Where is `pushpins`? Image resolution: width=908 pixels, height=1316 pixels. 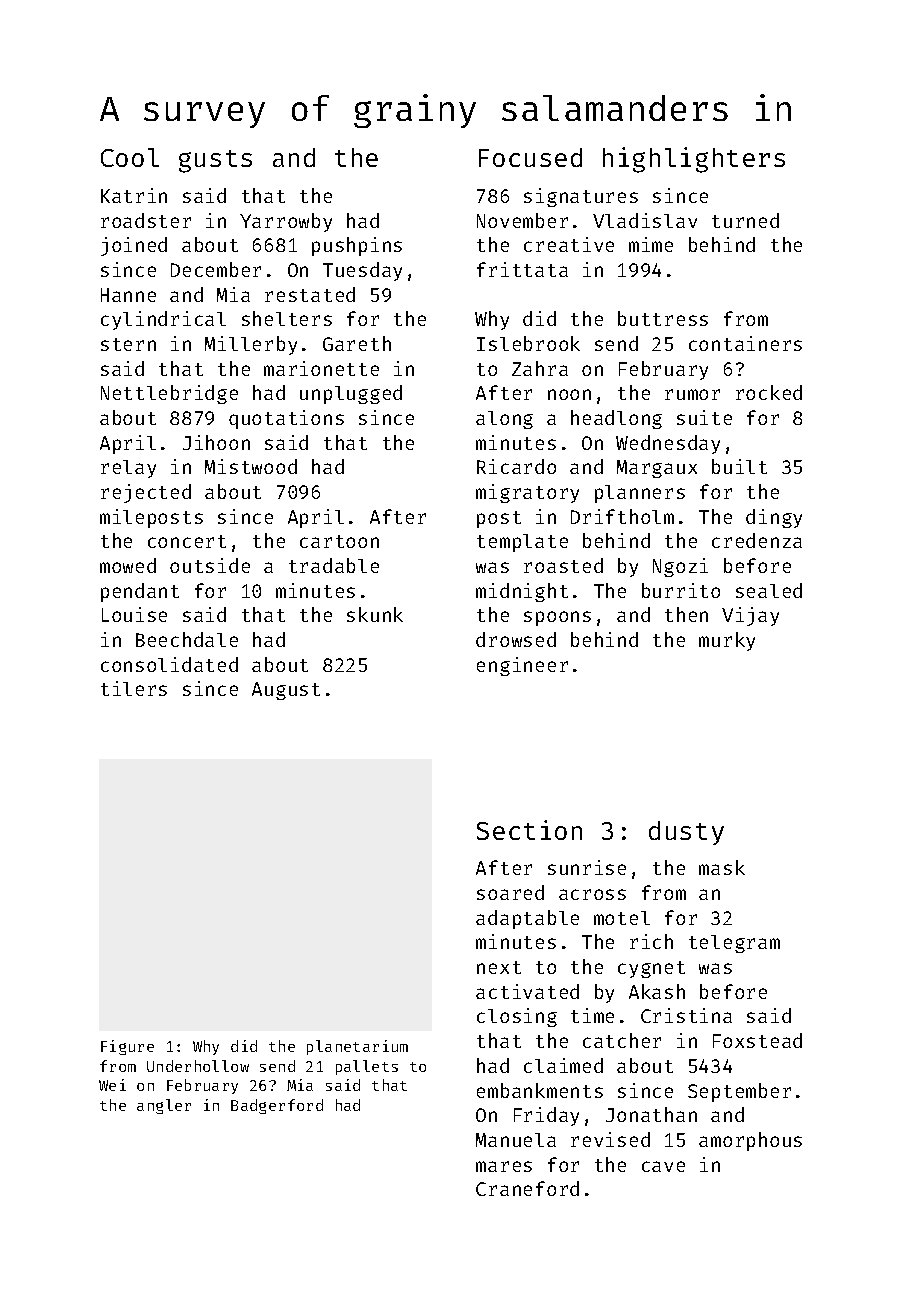 pushpins is located at coordinates (357, 246).
